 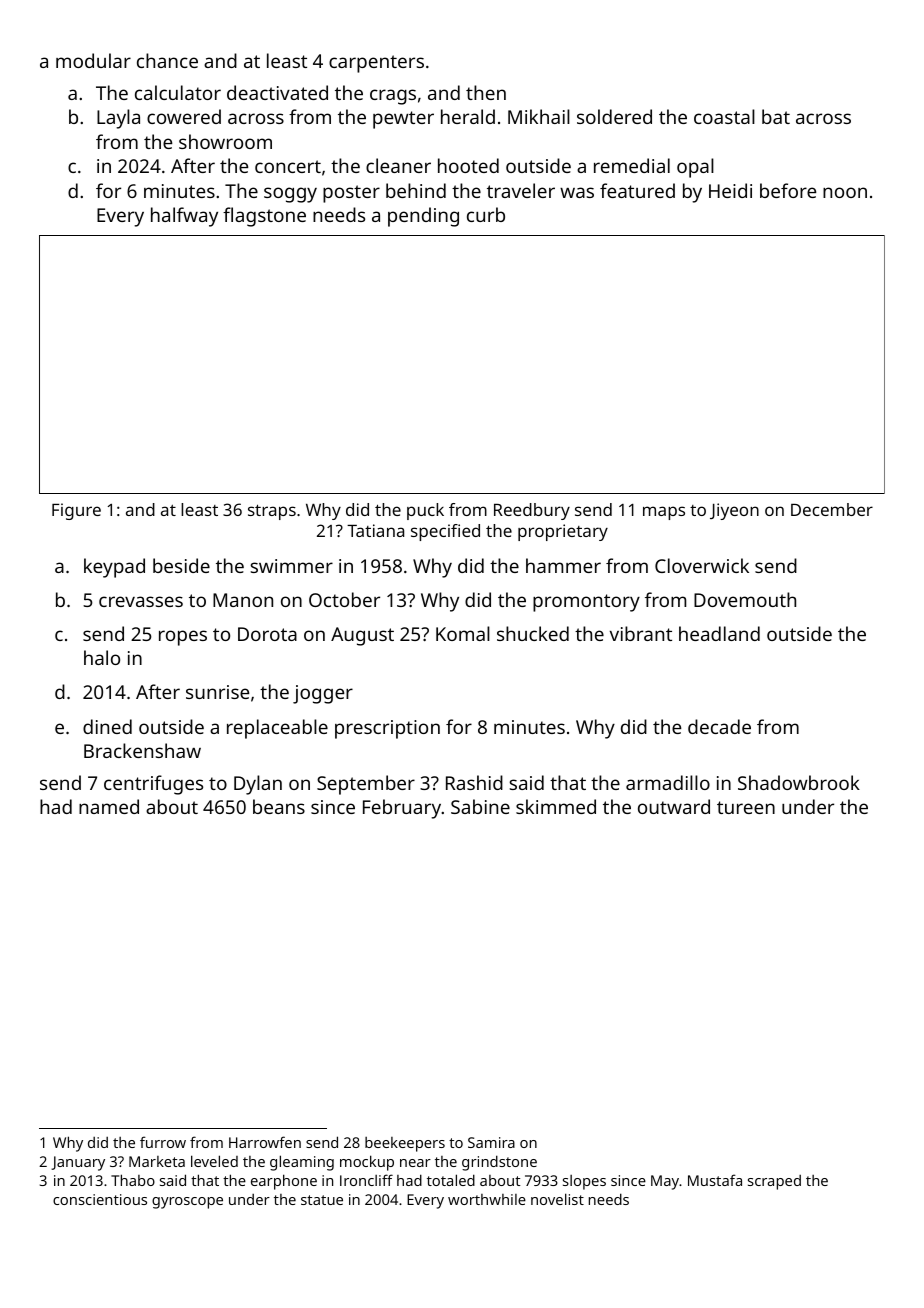 I want to click on pending, so click(x=423, y=217).
